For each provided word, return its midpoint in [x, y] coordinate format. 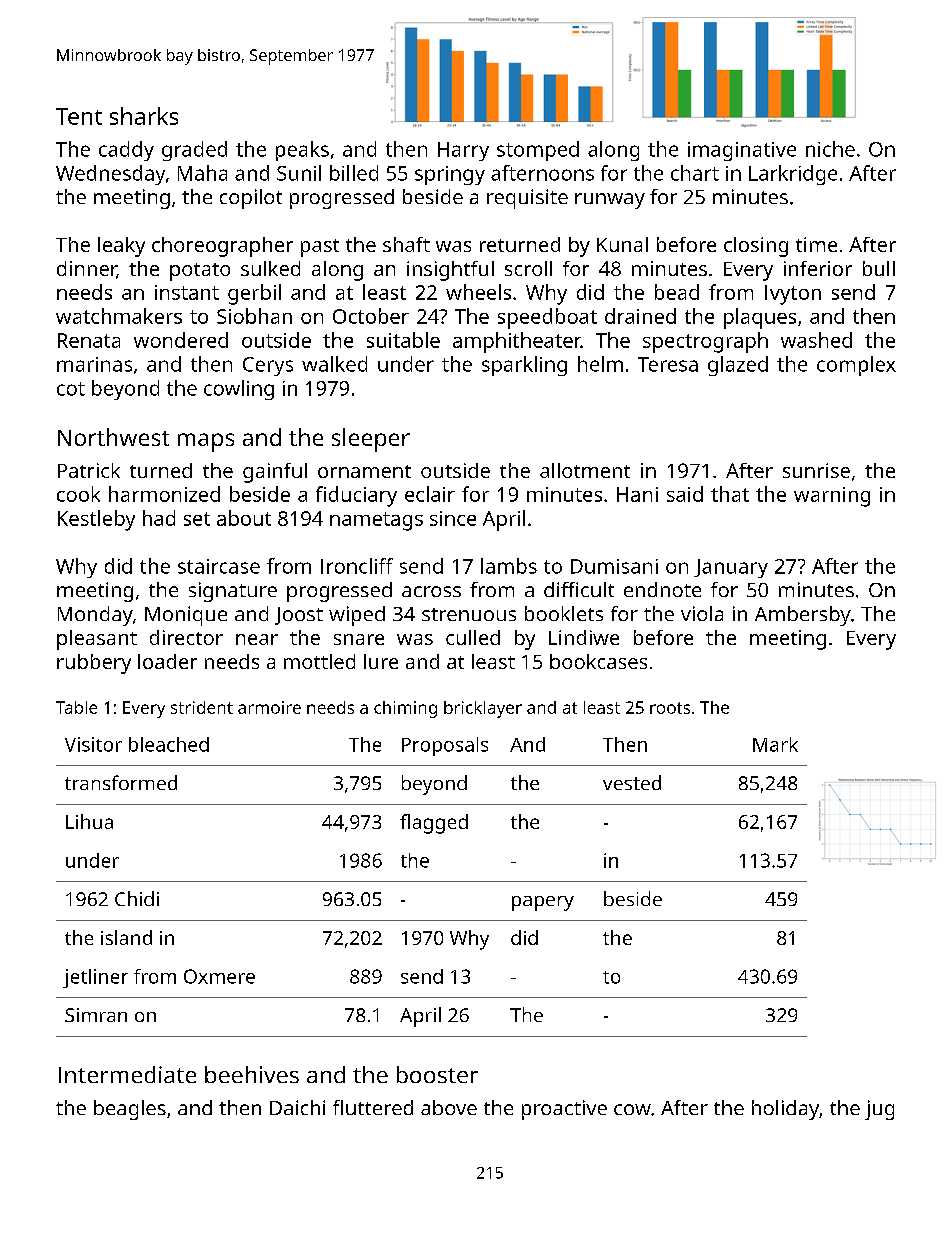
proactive [564, 1110]
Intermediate [127, 1074]
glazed [738, 366]
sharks [144, 116]
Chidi [137, 898]
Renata [89, 340]
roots [670, 708]
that [730, 494]
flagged [434, 824]
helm [600, 364]
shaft [406, 244]
